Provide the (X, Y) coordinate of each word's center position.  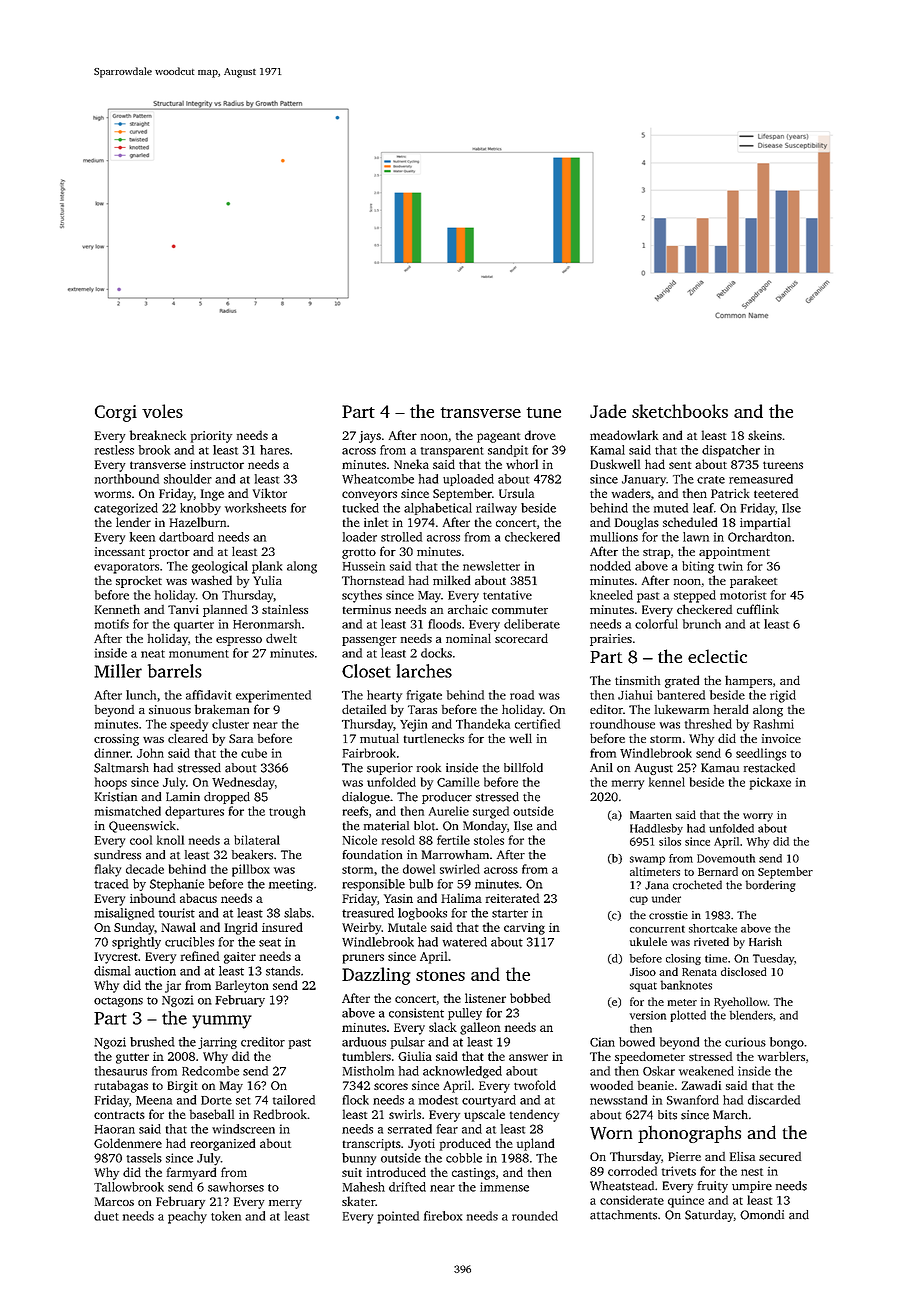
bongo (787, 1043)
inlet (376, 522)
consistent (416, 1013)
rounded (535, 1216)
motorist (743, 595)
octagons (118, 1002)
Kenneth (117, 609)
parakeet (753, 582)
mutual (379, 738)
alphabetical (438, 509)
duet (106, 1216)
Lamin (183, 797)
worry (758, 817)
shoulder (188, 479)
